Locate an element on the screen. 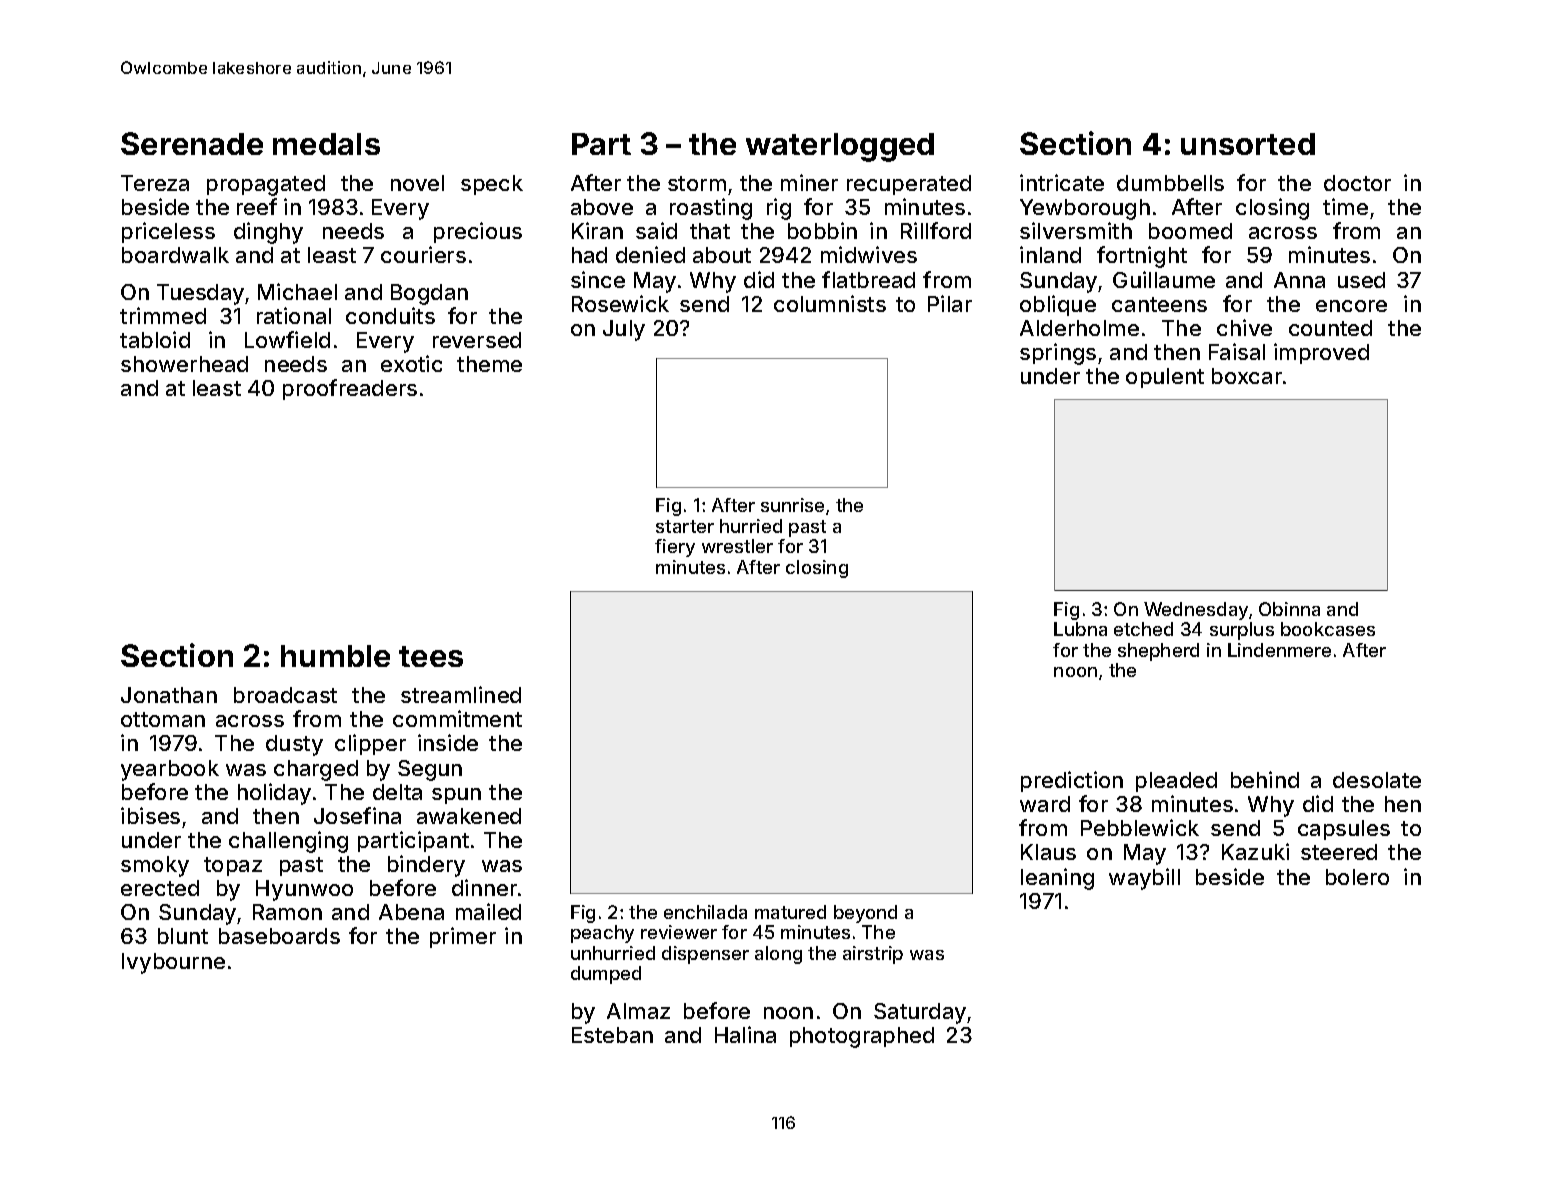 This screenshot has width=1543, height=1193. miner is located at coordinates (809, 182).
